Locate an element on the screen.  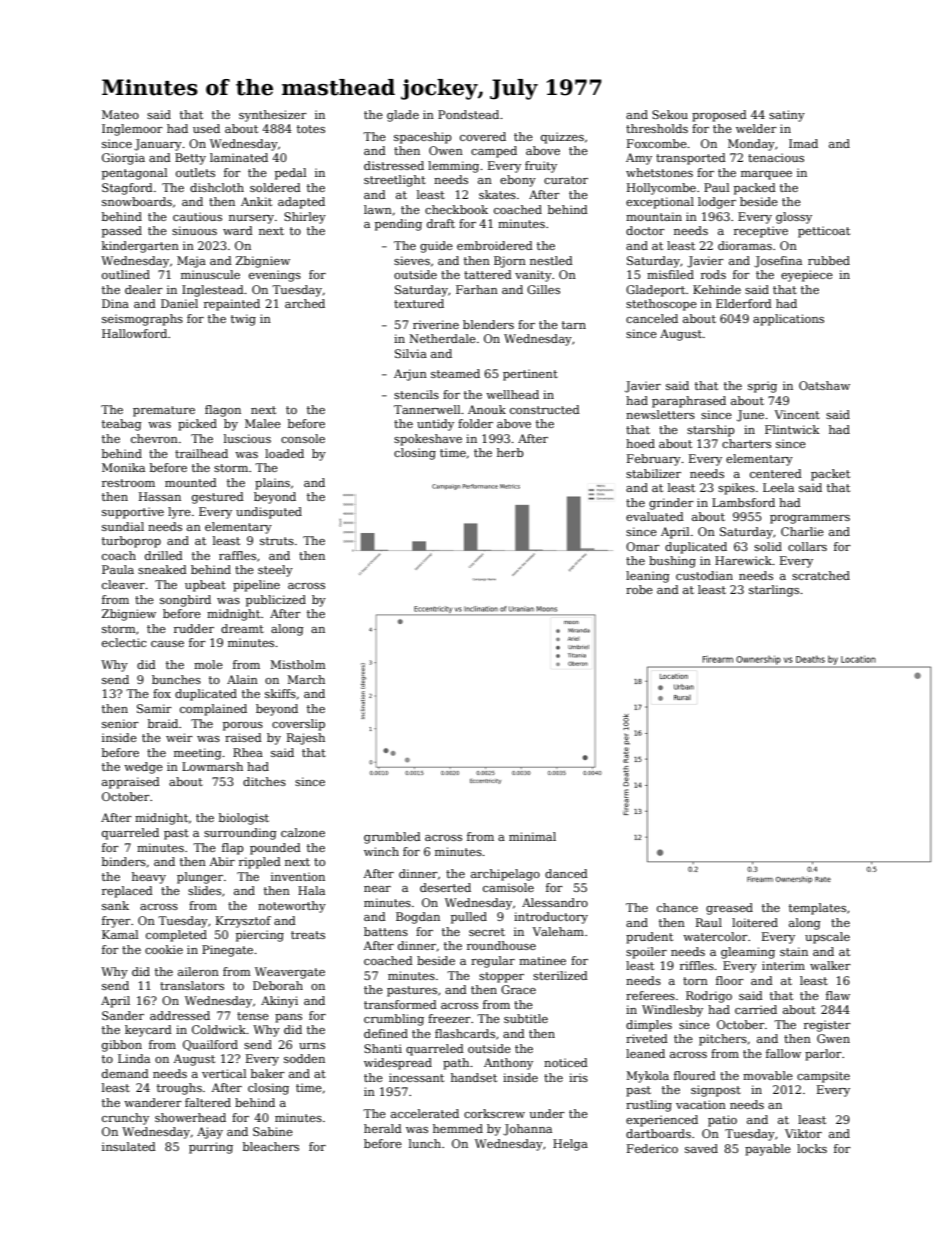
skates is located at coordinates (497, 194).
